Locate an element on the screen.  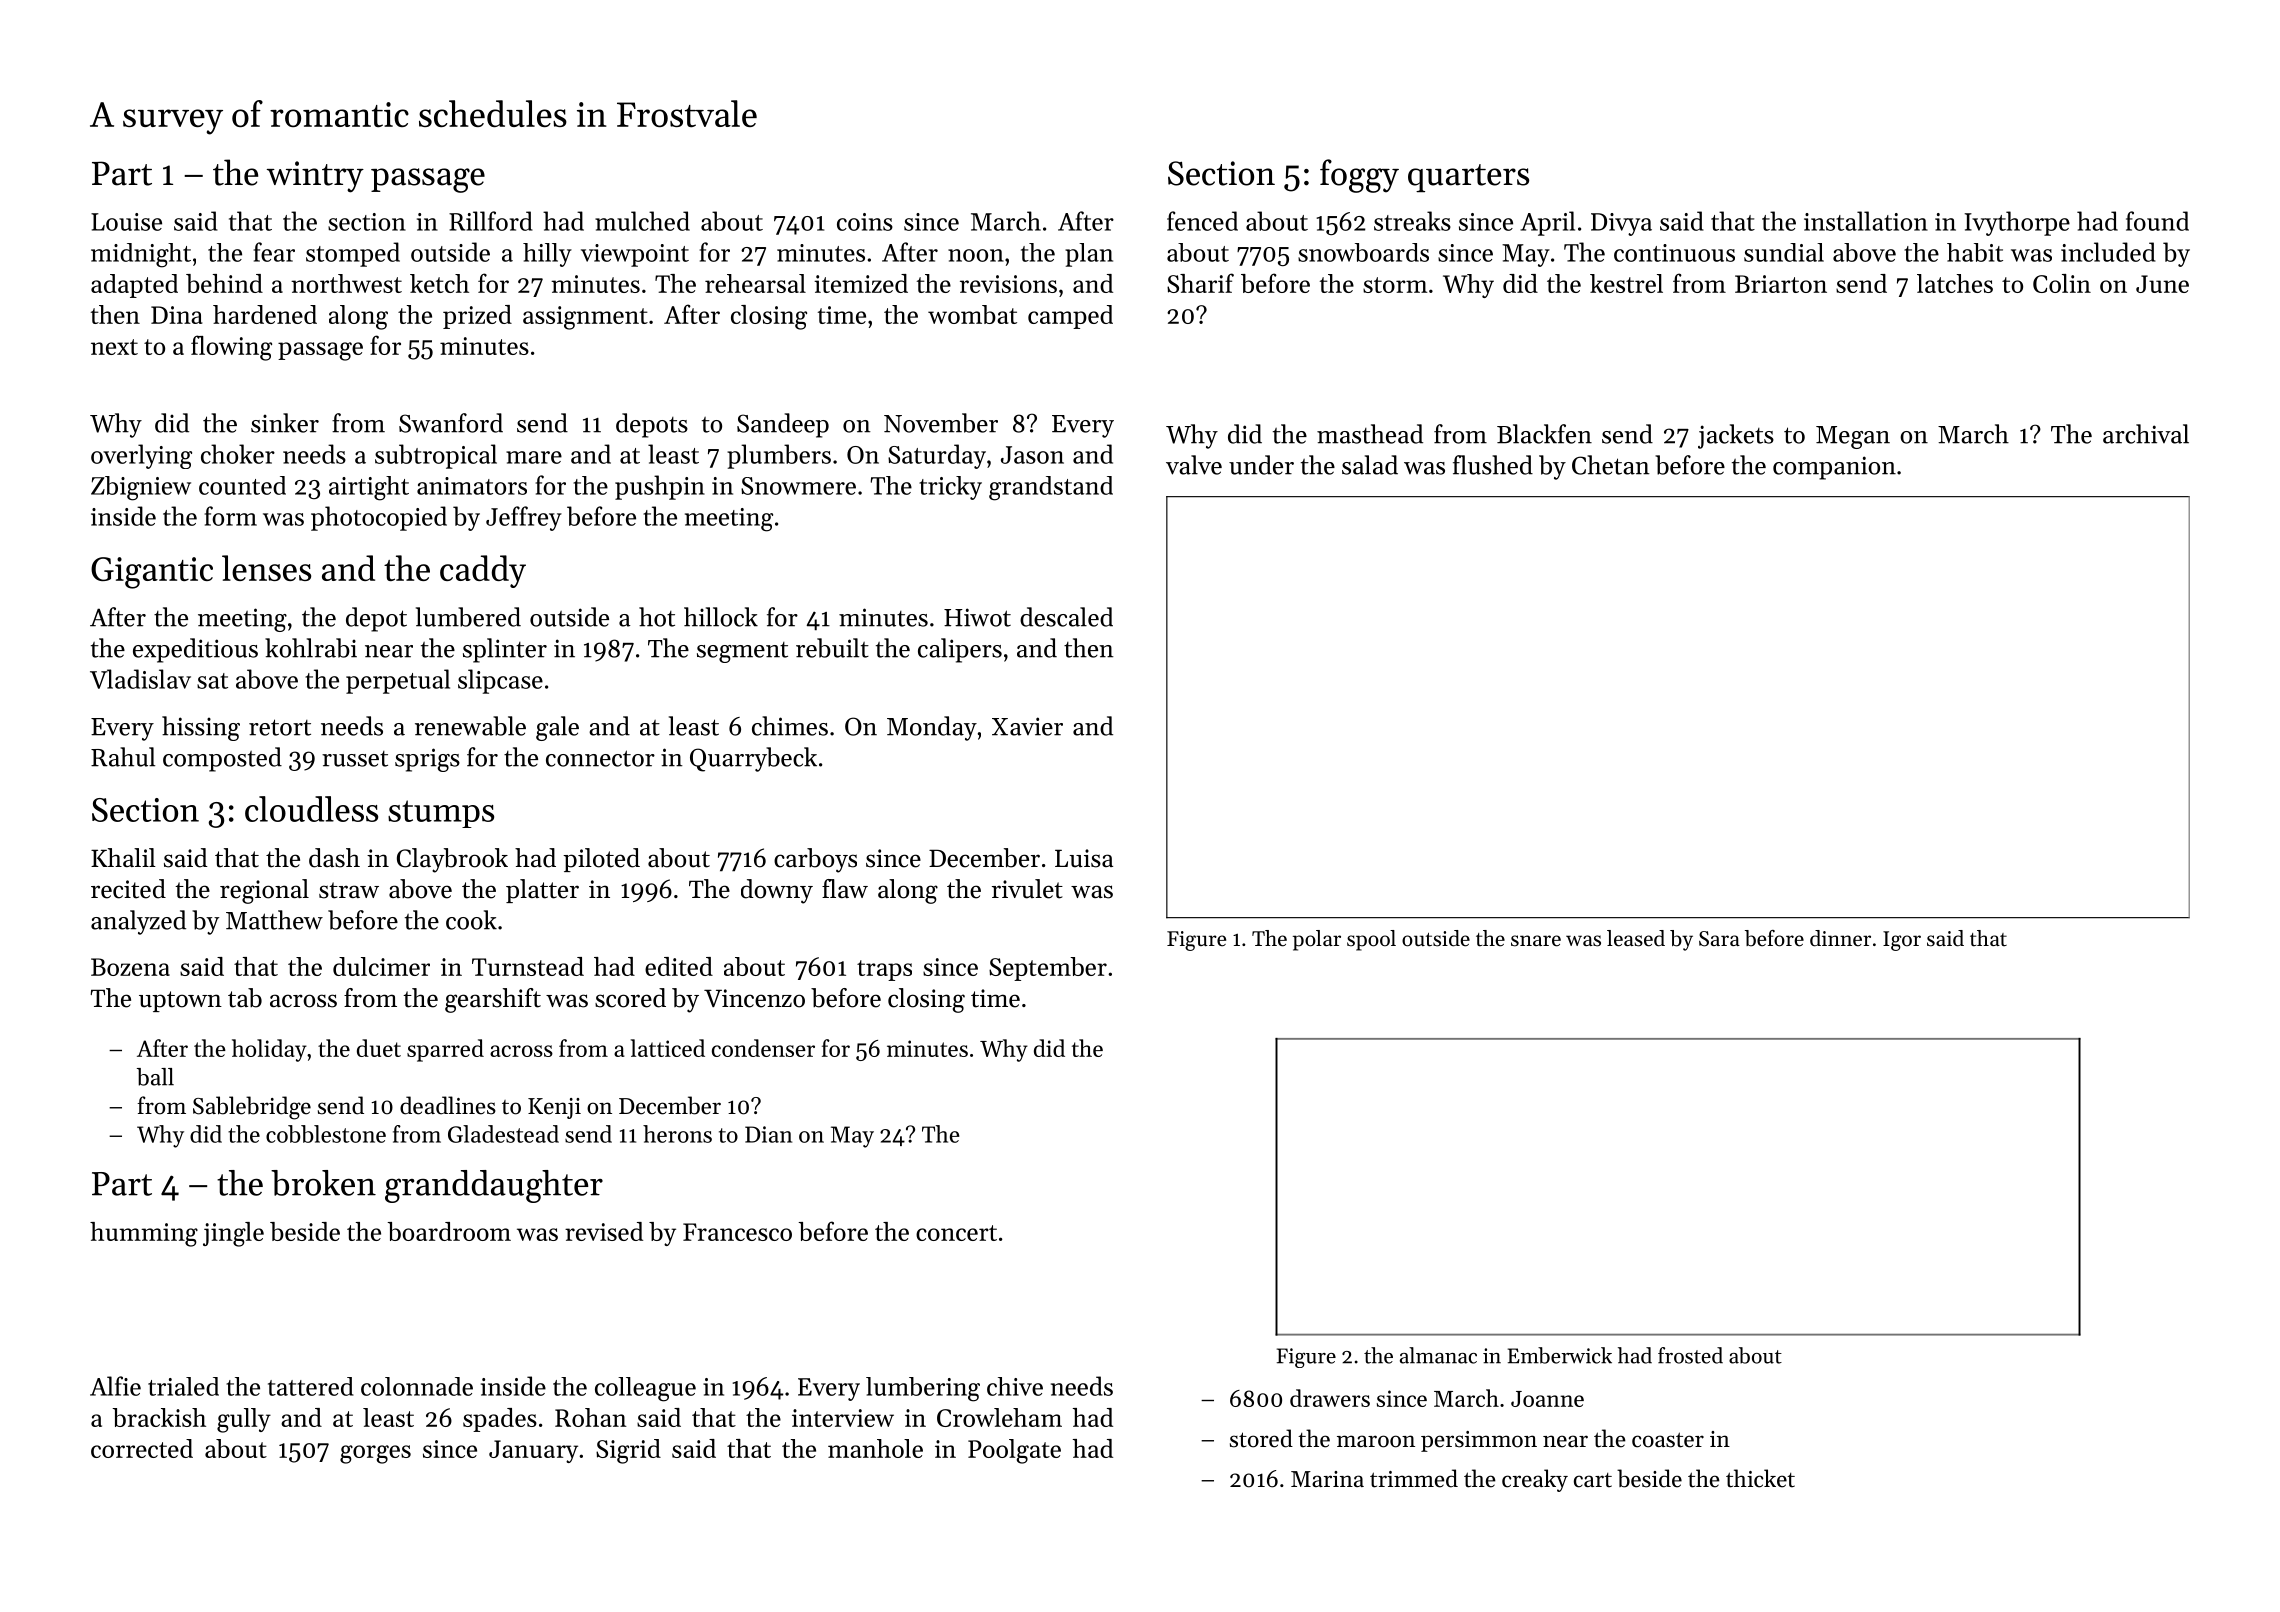
corrected is located at coordinates (142, 1448).
